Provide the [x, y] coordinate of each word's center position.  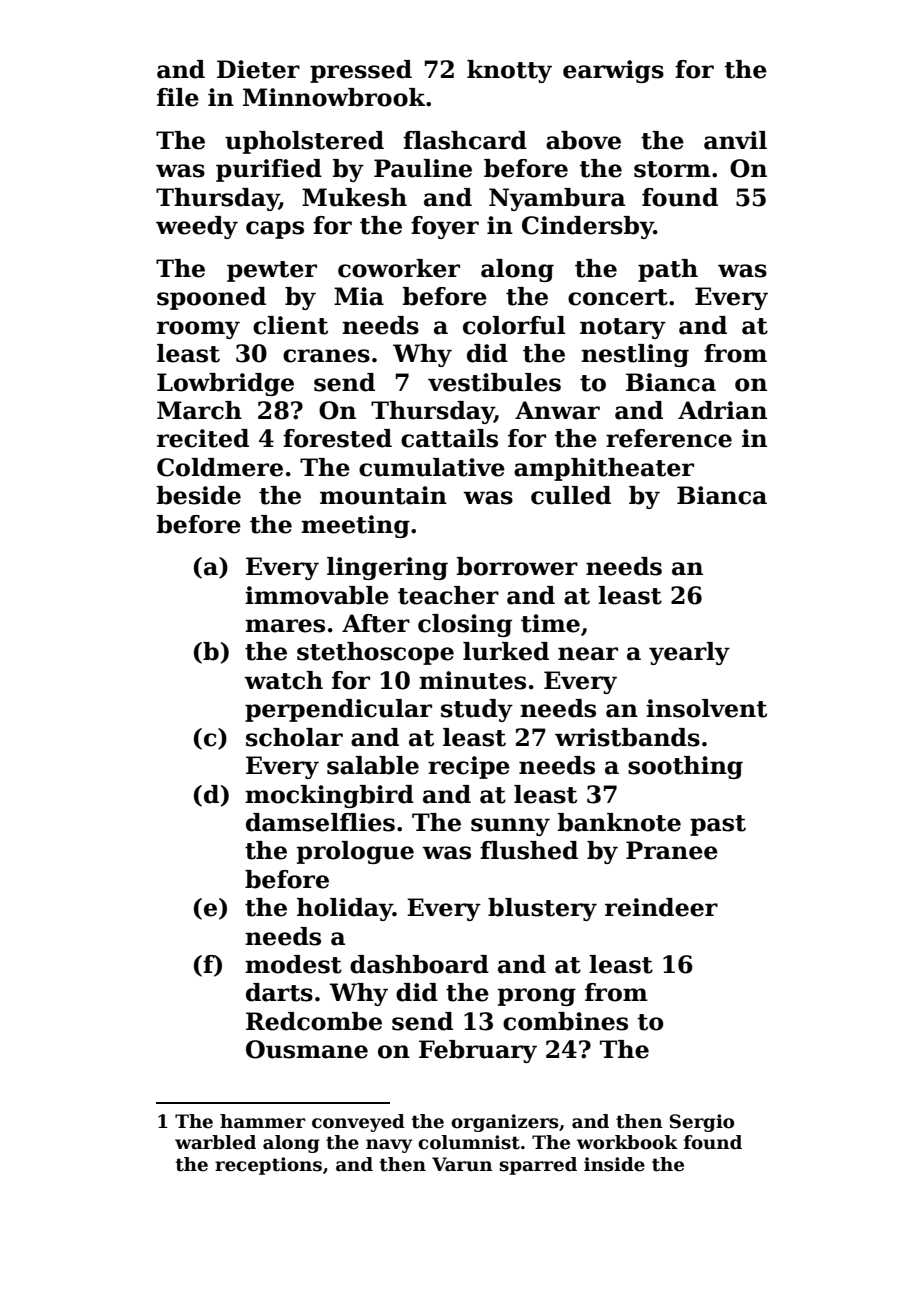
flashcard [465, 140]
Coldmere [220, 467]
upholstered [304, 142]
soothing [685, 767]
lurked [506, 651]
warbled [215, 1142]
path [668, 270]
